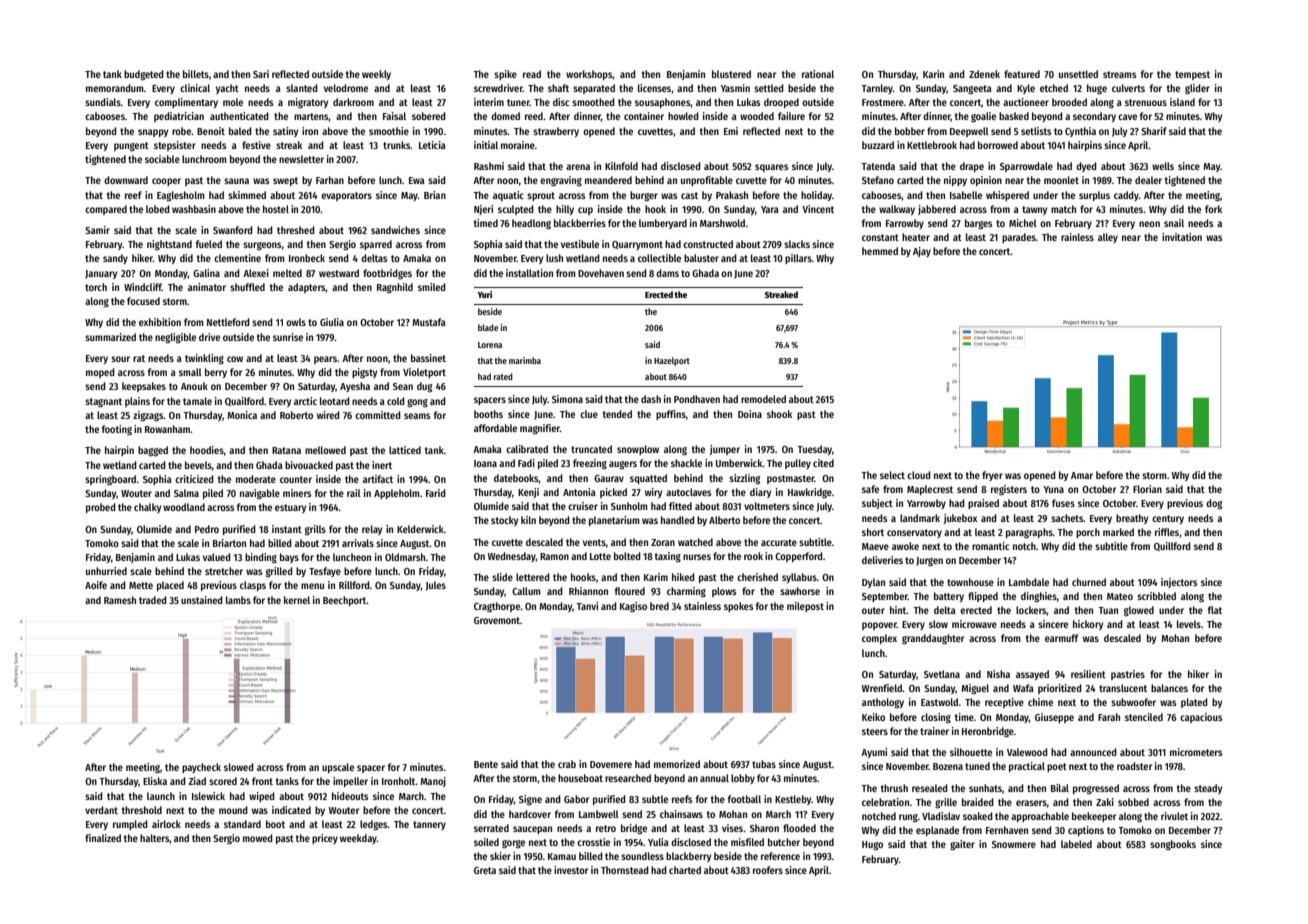 This image has width=1308, height=924. Describe the element at coordinates (1060, 689) in the image. I see `prioritized` at that location.
